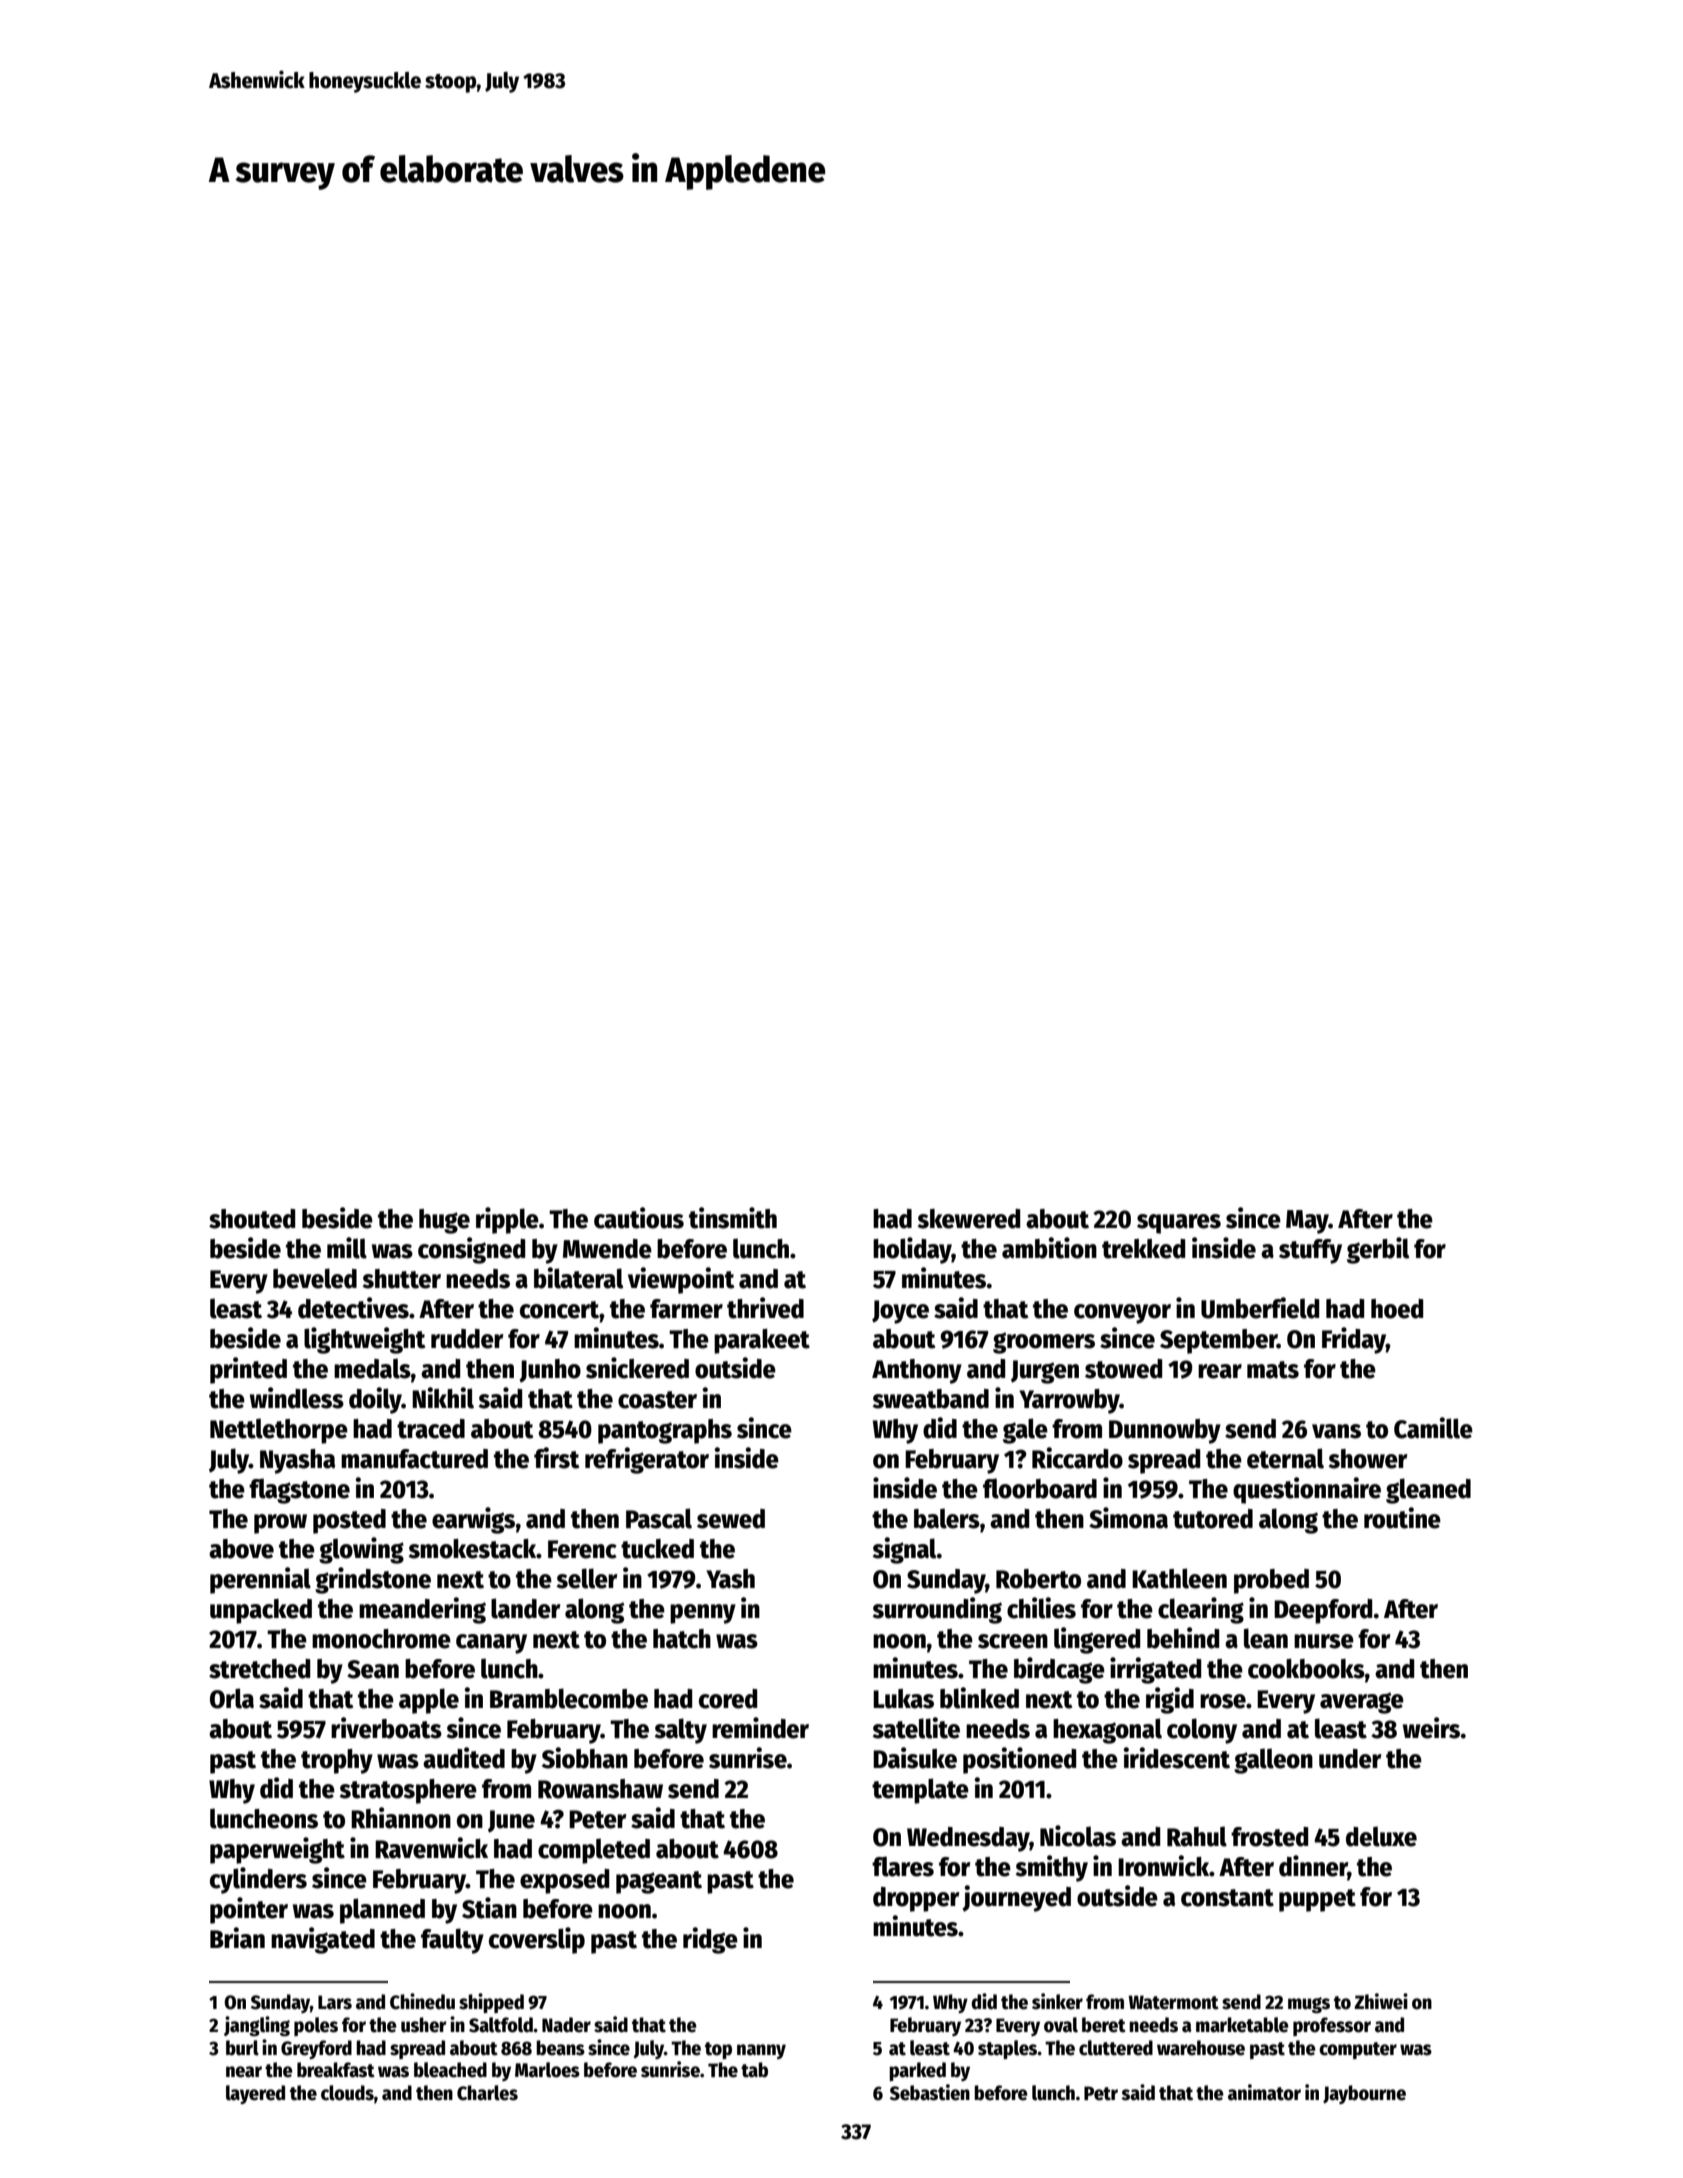 This document has width=1683, height=2178. What do you see at coordinates (1045, 1372) in the document?
I see `Jurgen` at bounding box center [1045, 1372].
